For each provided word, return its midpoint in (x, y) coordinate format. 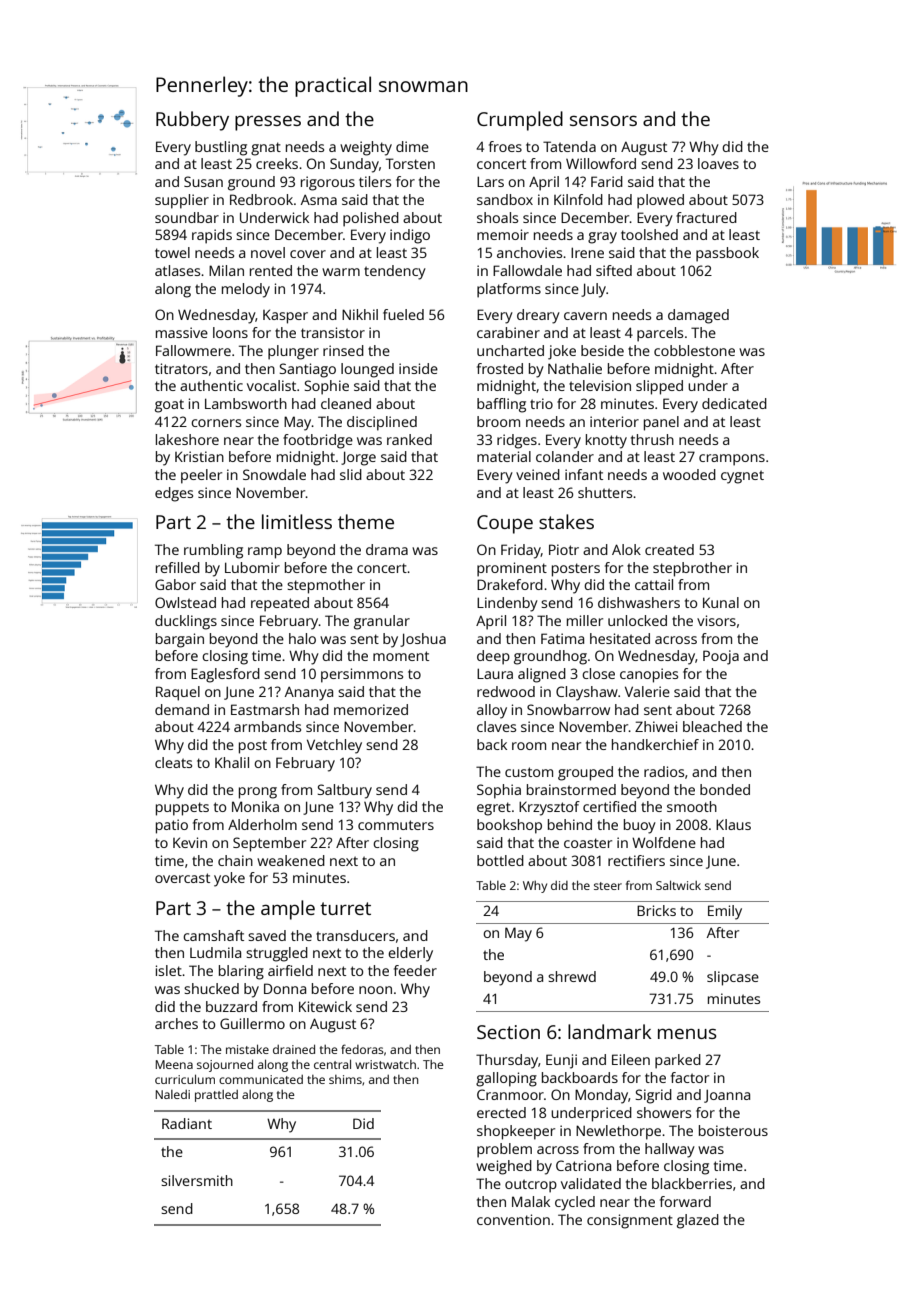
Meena (174, 1064)
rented (271, 270)
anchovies (529, 252)
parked (678, 1061)
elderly (410, 954)
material (504, 456)
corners (216, 423)
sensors (603, 120)
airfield (290, 970)
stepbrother (692, 569)
